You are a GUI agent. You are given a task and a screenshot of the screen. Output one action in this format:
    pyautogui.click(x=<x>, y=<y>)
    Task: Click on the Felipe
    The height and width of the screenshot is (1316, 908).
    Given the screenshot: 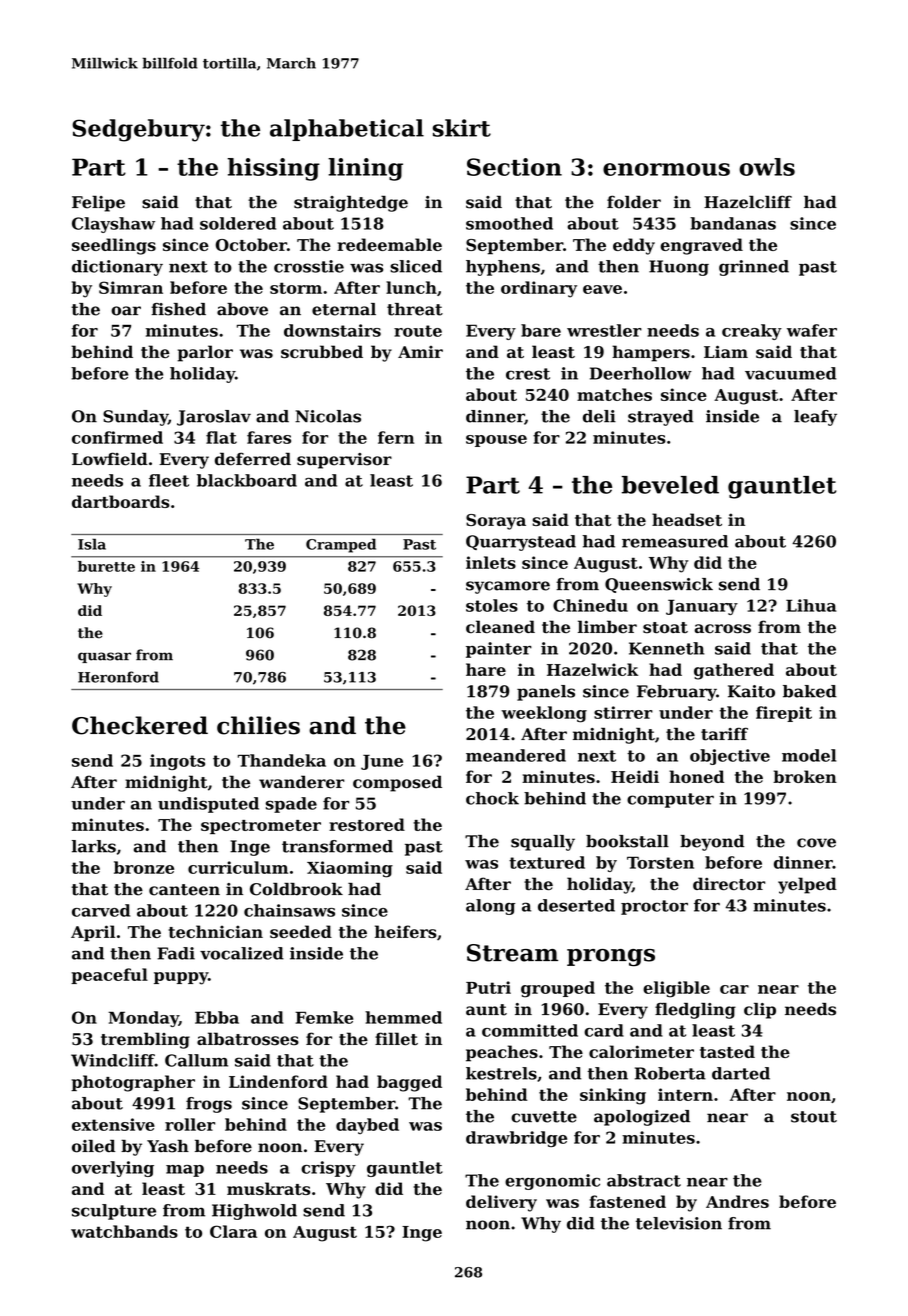 What is the action you would take?
    pyautogui.click(x=98, y=203)
